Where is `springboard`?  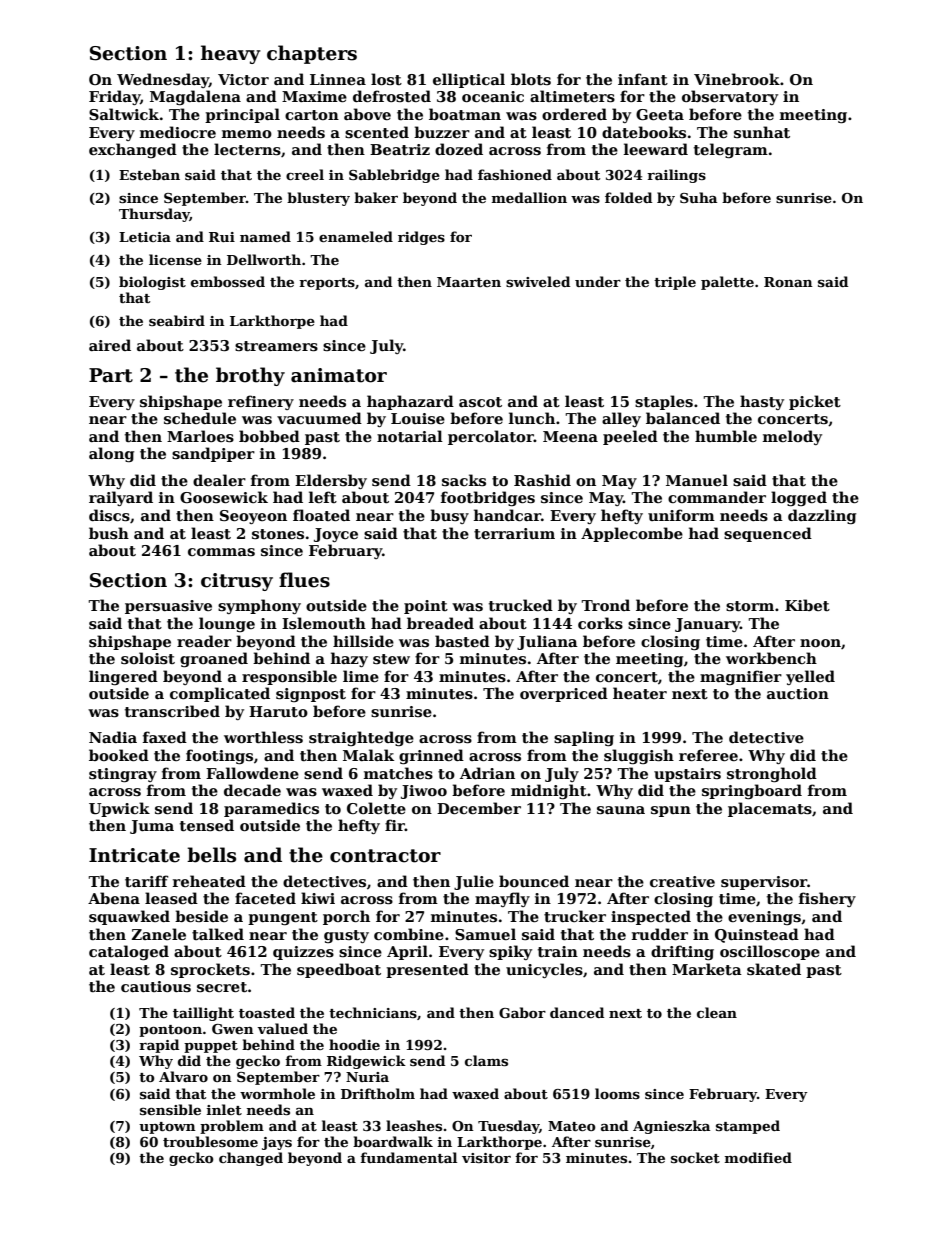
springboard is located at coordinates (752, 791).
